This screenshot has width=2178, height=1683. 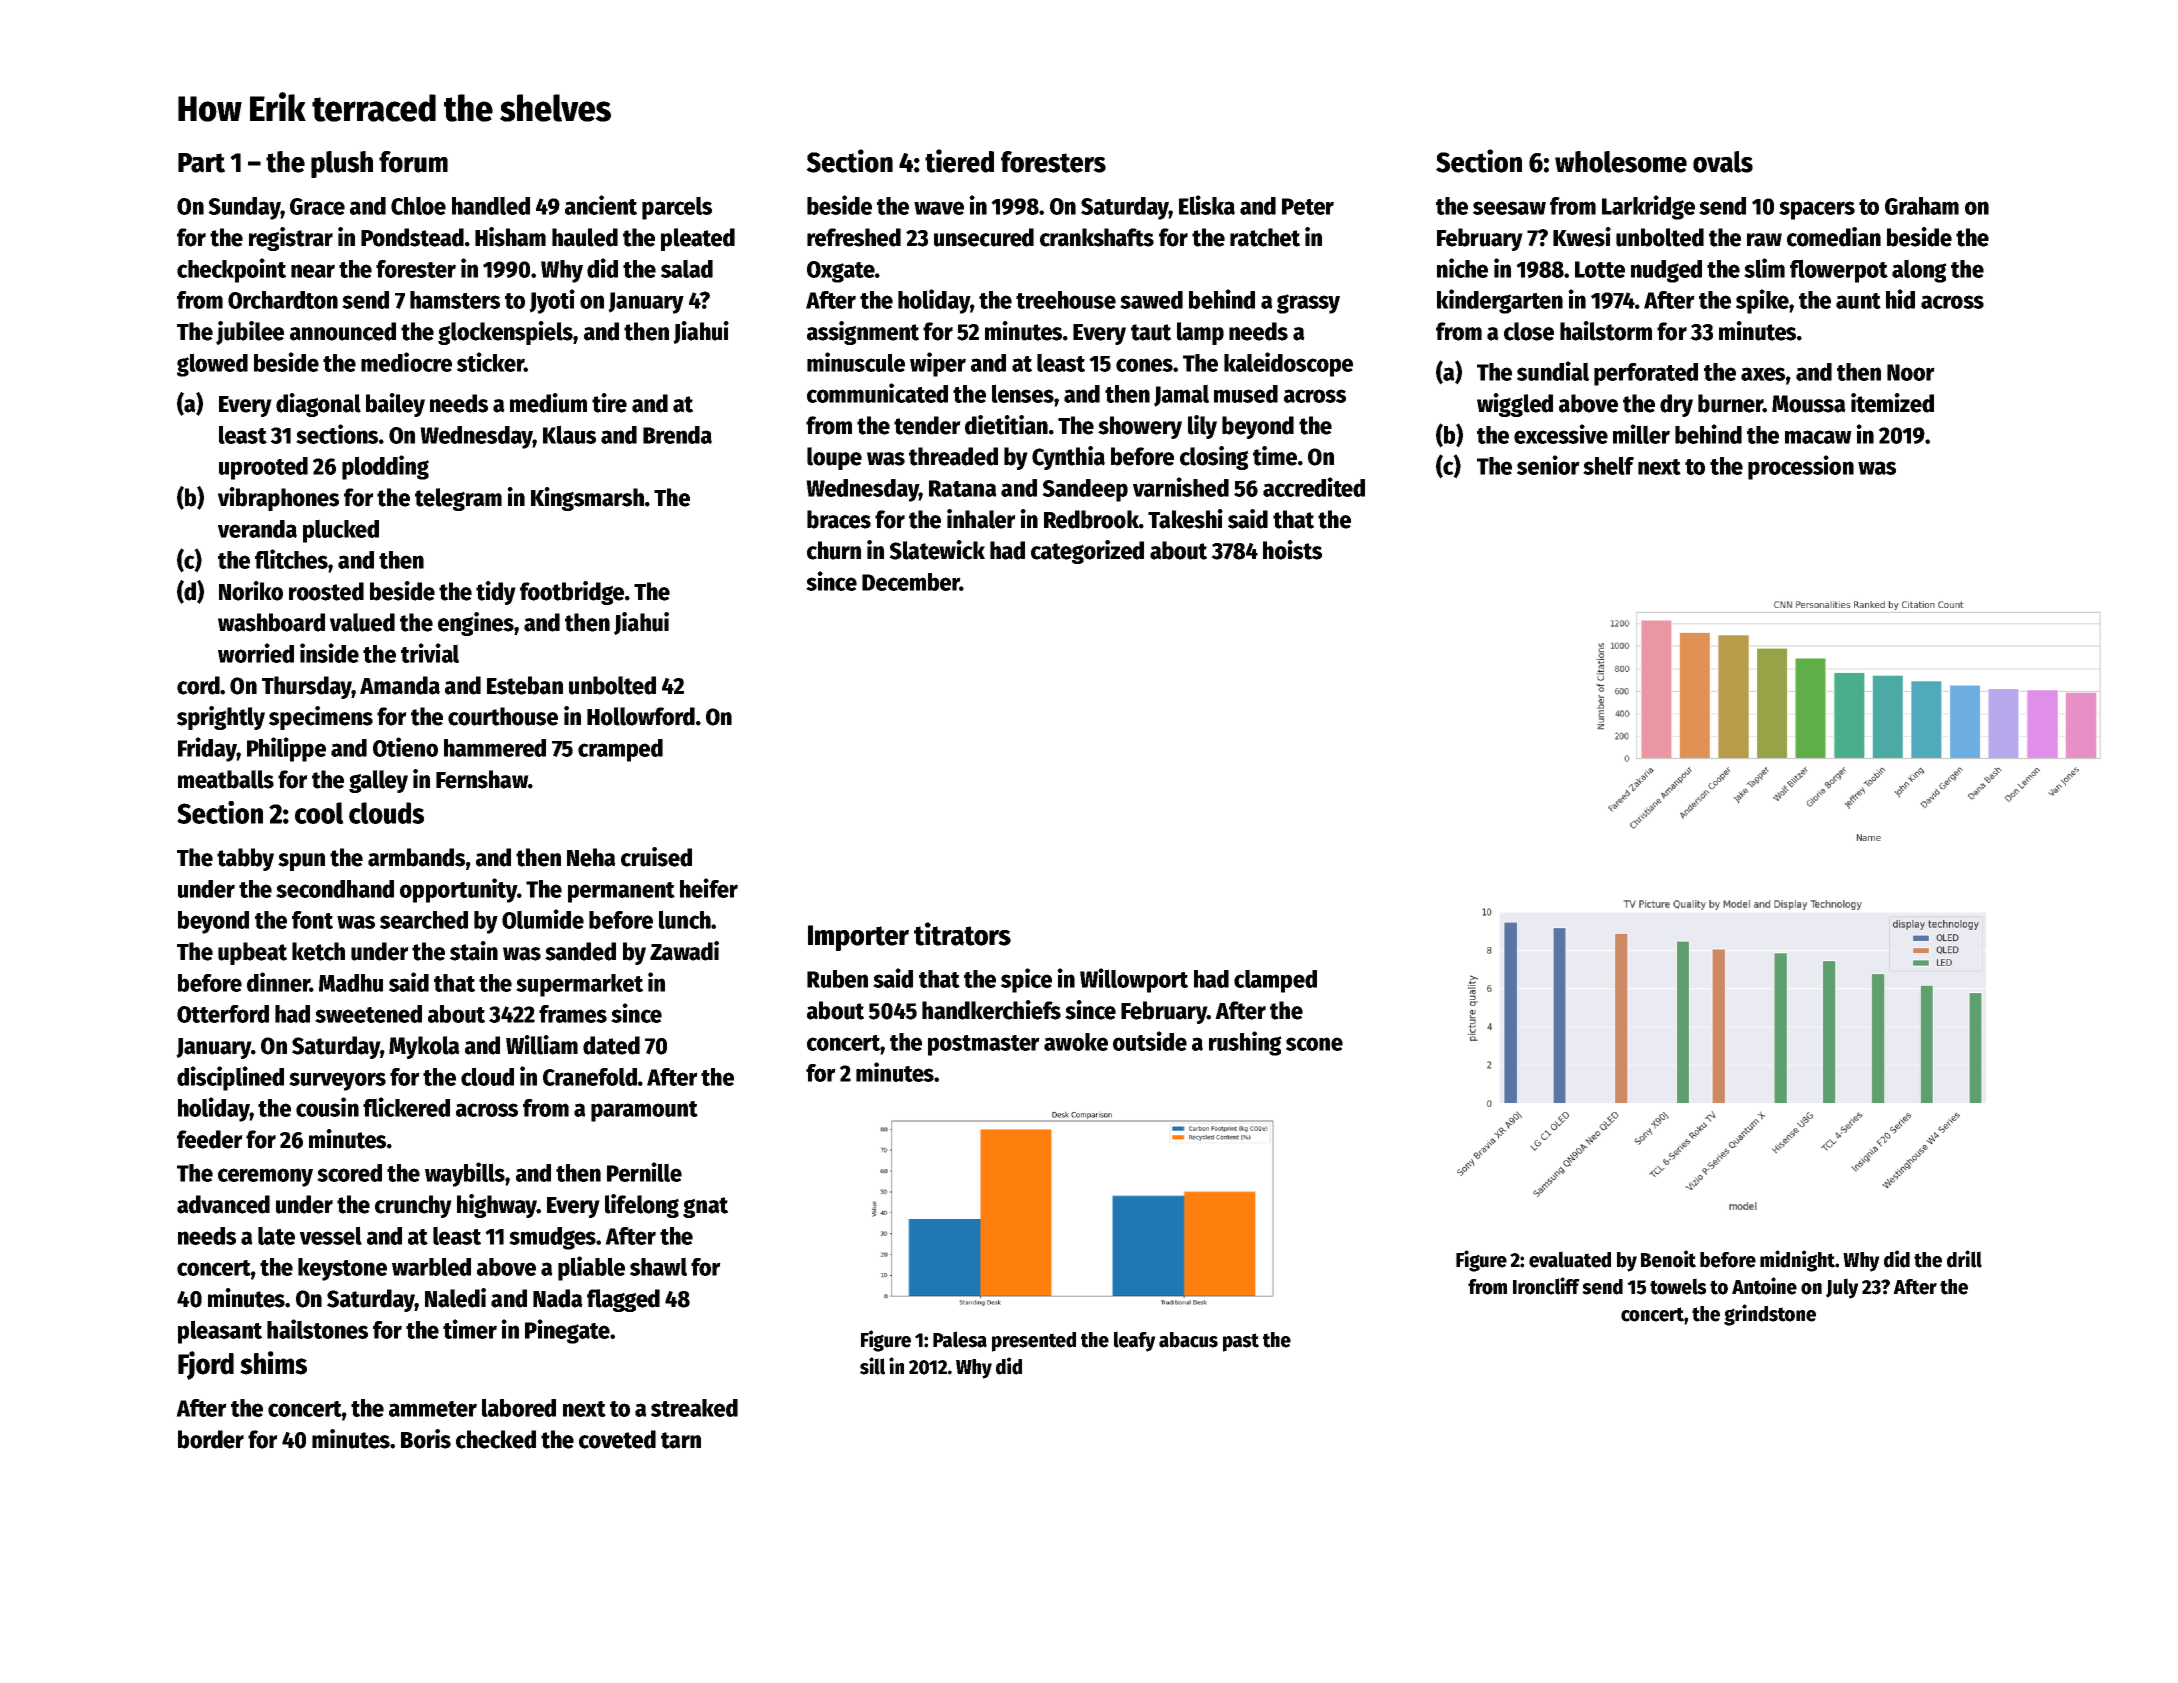 I want to click on Willowport, so click(x=1134, y=980).
